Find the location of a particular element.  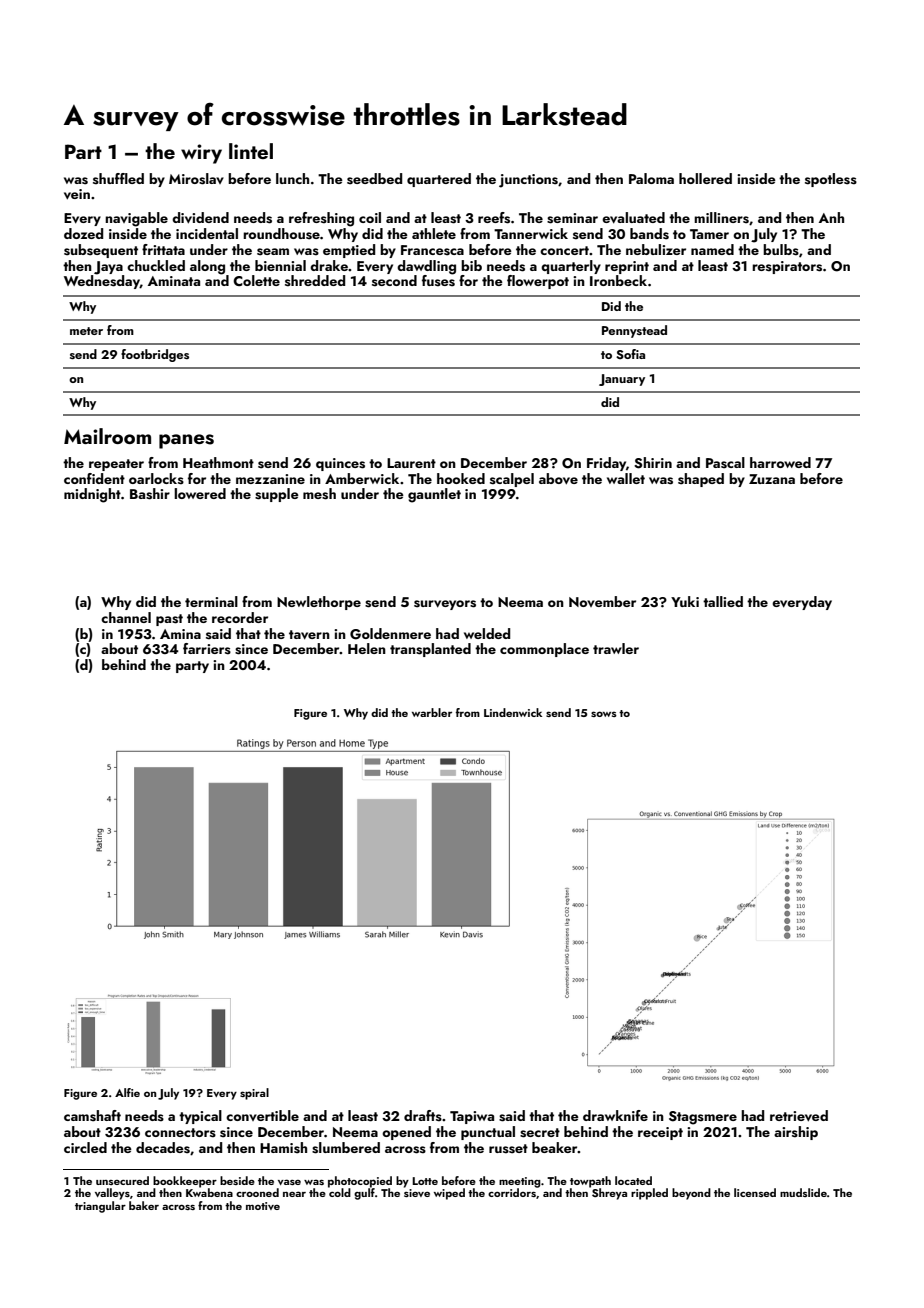

Tapiwa is located at coordinates (472, 1117).
